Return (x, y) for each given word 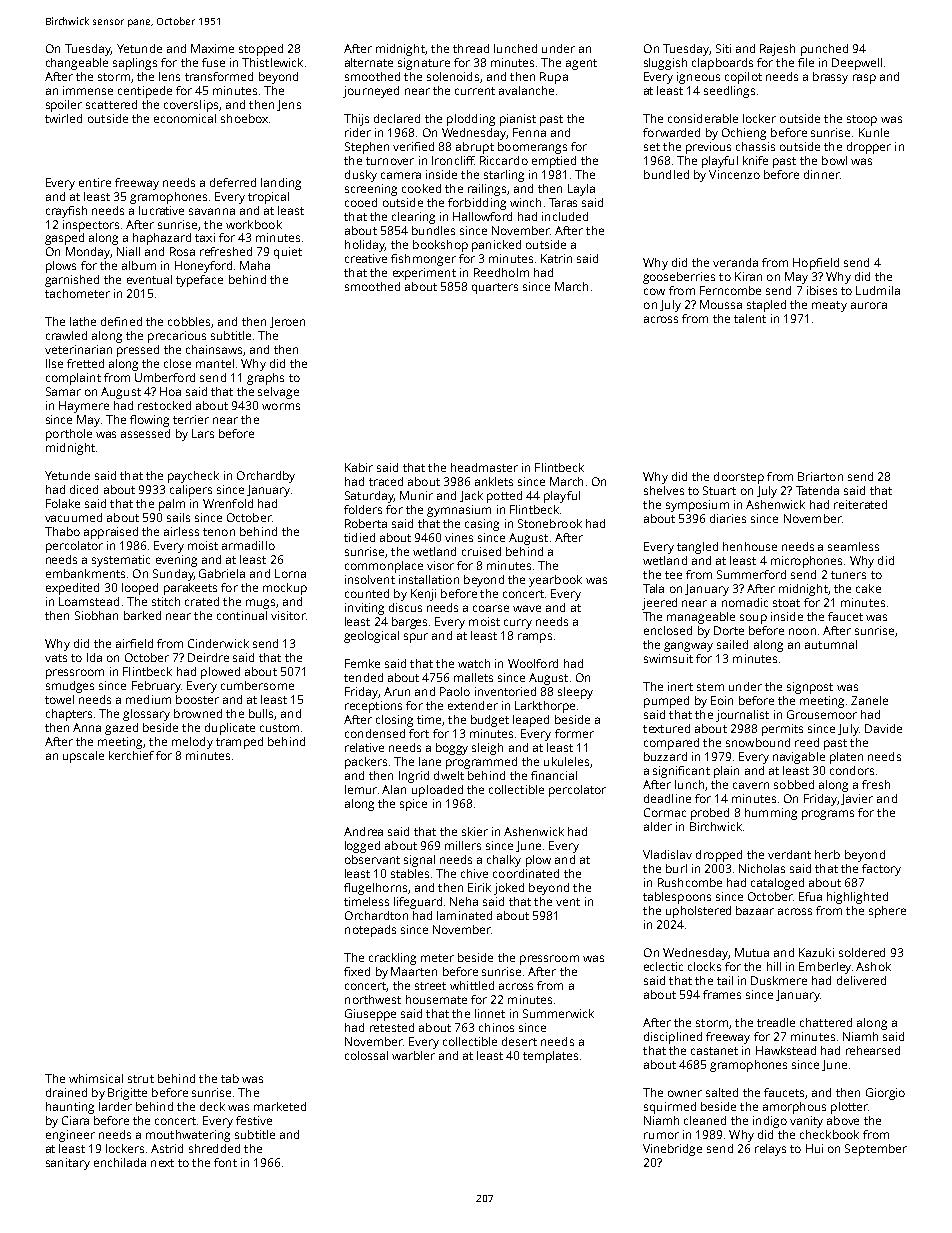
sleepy (575, 693)
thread (471, 48)
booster (197, 699)
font (225, 1162)
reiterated (860, 504)
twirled (63, 118)
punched (824, 50)
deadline (667, 798)
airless (181, 531)
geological (371, 637)
